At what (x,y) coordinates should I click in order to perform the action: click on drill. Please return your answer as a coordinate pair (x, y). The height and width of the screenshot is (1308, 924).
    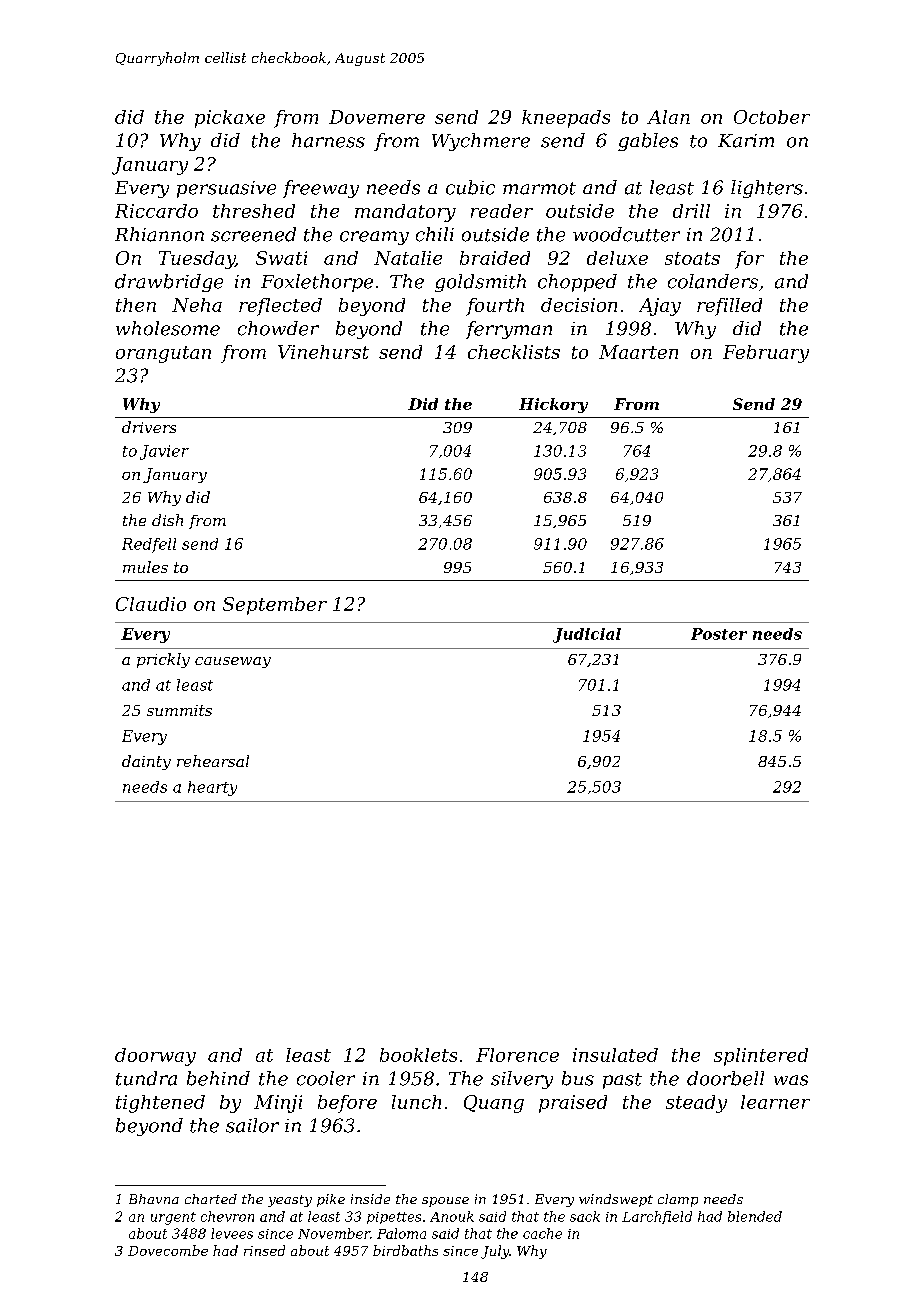
    Looking at the image, I should click on (691, 211).
